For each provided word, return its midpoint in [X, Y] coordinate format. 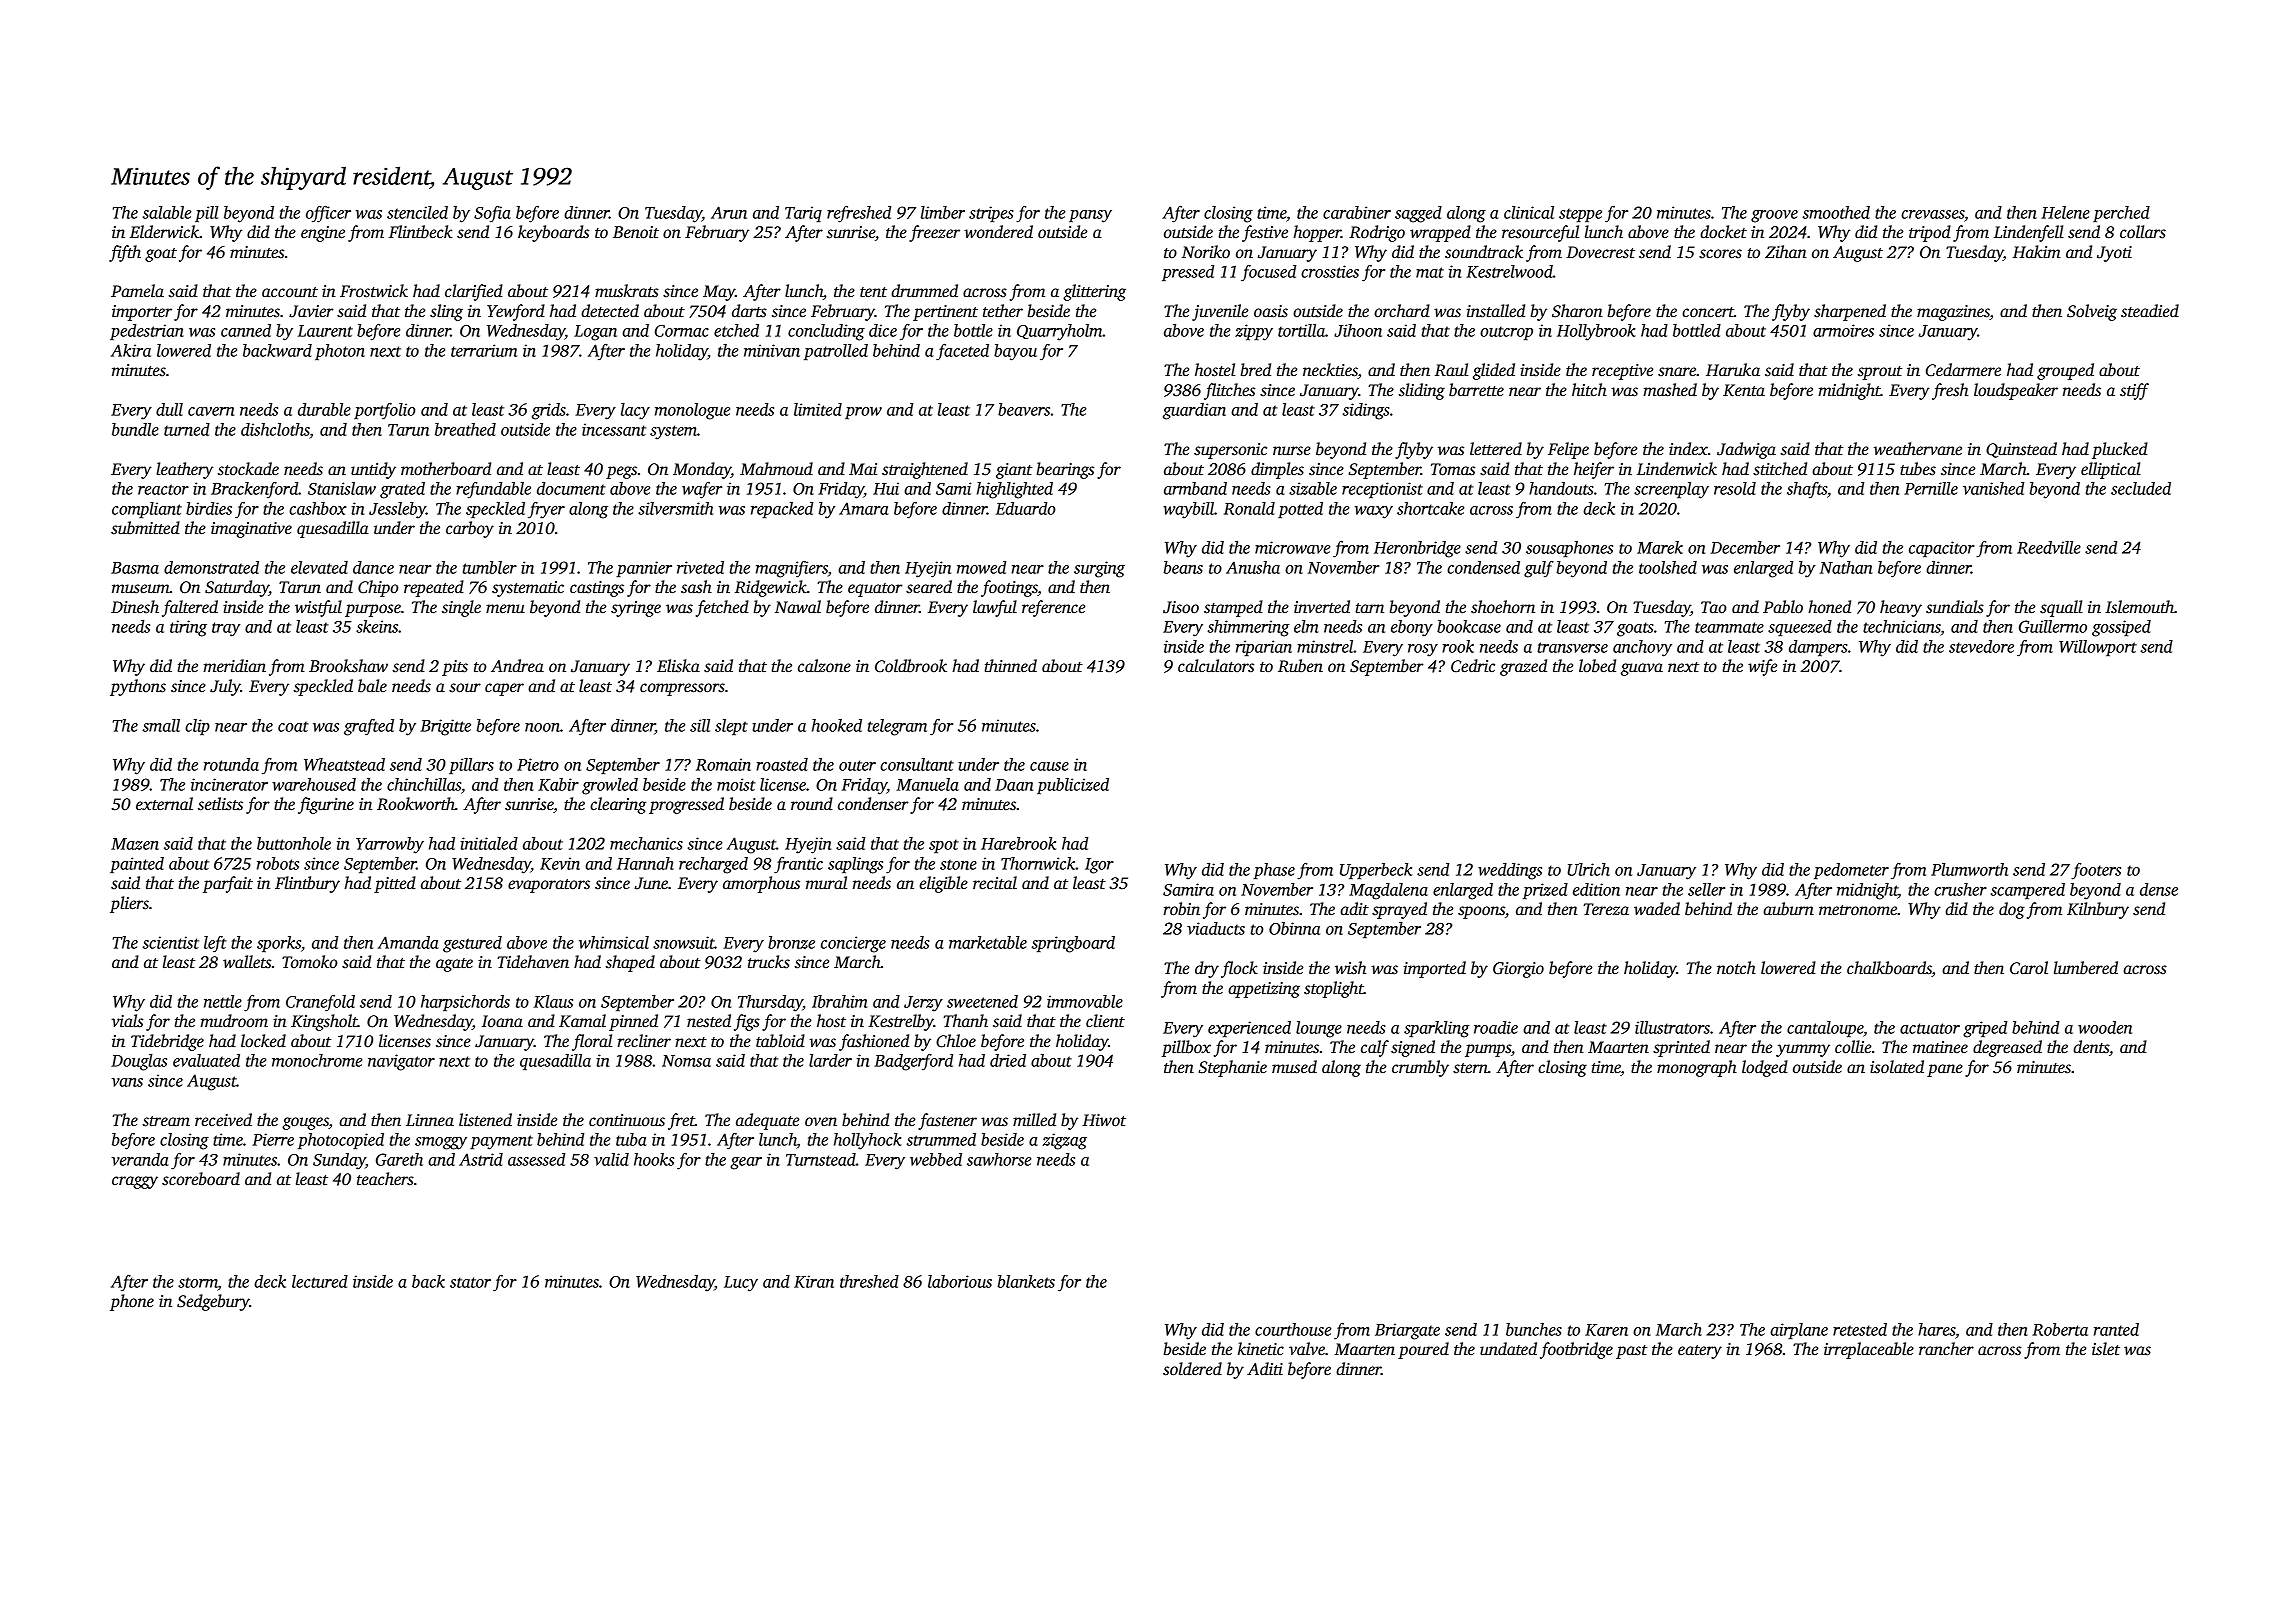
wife [1762, 667]
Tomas [1453, 469]
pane [1945, 1070]
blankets [1026, 1281]
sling [446, 312]
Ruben [1300, 666]
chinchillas [424, 784]
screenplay [1671, 490]
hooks [654, 1159]
